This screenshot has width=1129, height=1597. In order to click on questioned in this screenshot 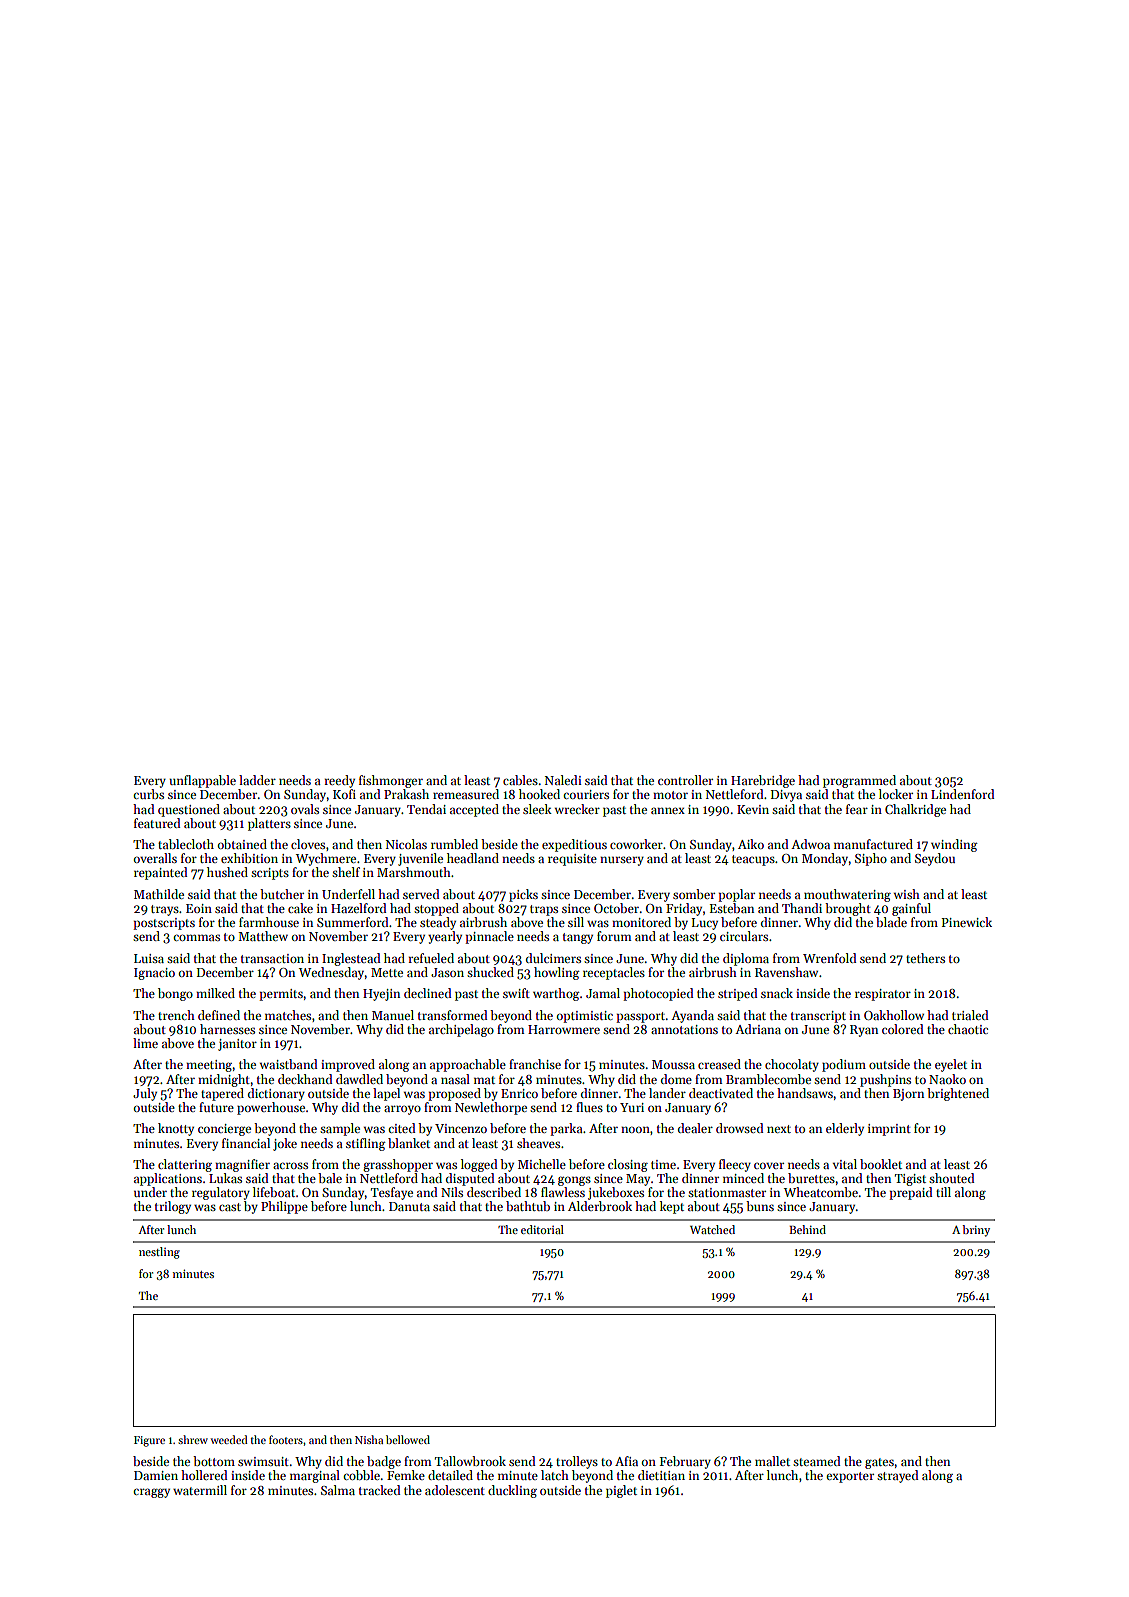, I will do `click(189, 810)`.
